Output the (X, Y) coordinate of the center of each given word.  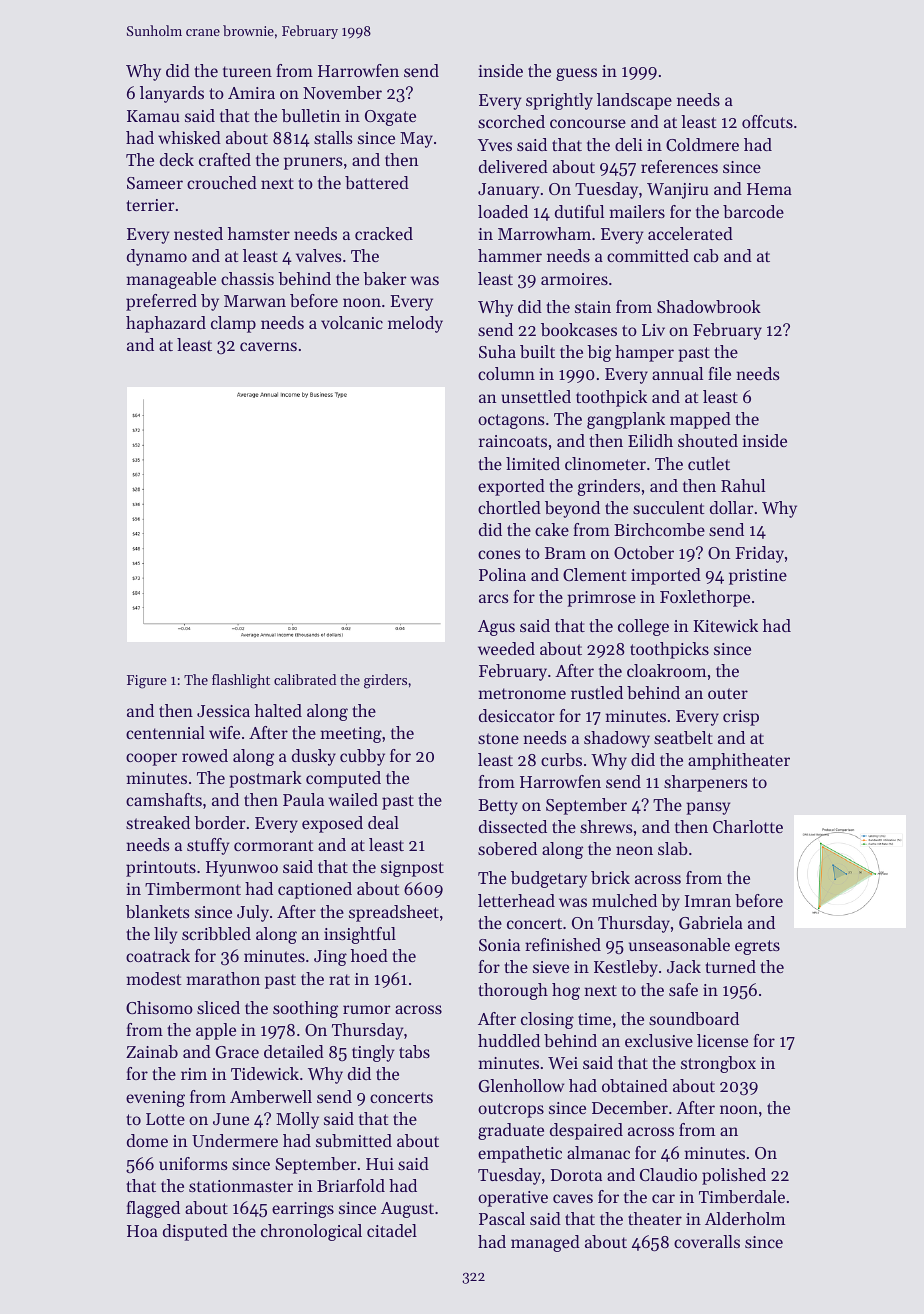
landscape (634, 101)
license (722, 1040)
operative (513, 1199)
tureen (247, 71)
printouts (161, 869)
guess (576, 74)
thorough (513, 991)
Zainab (152, 1051)
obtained (635, 1085)
